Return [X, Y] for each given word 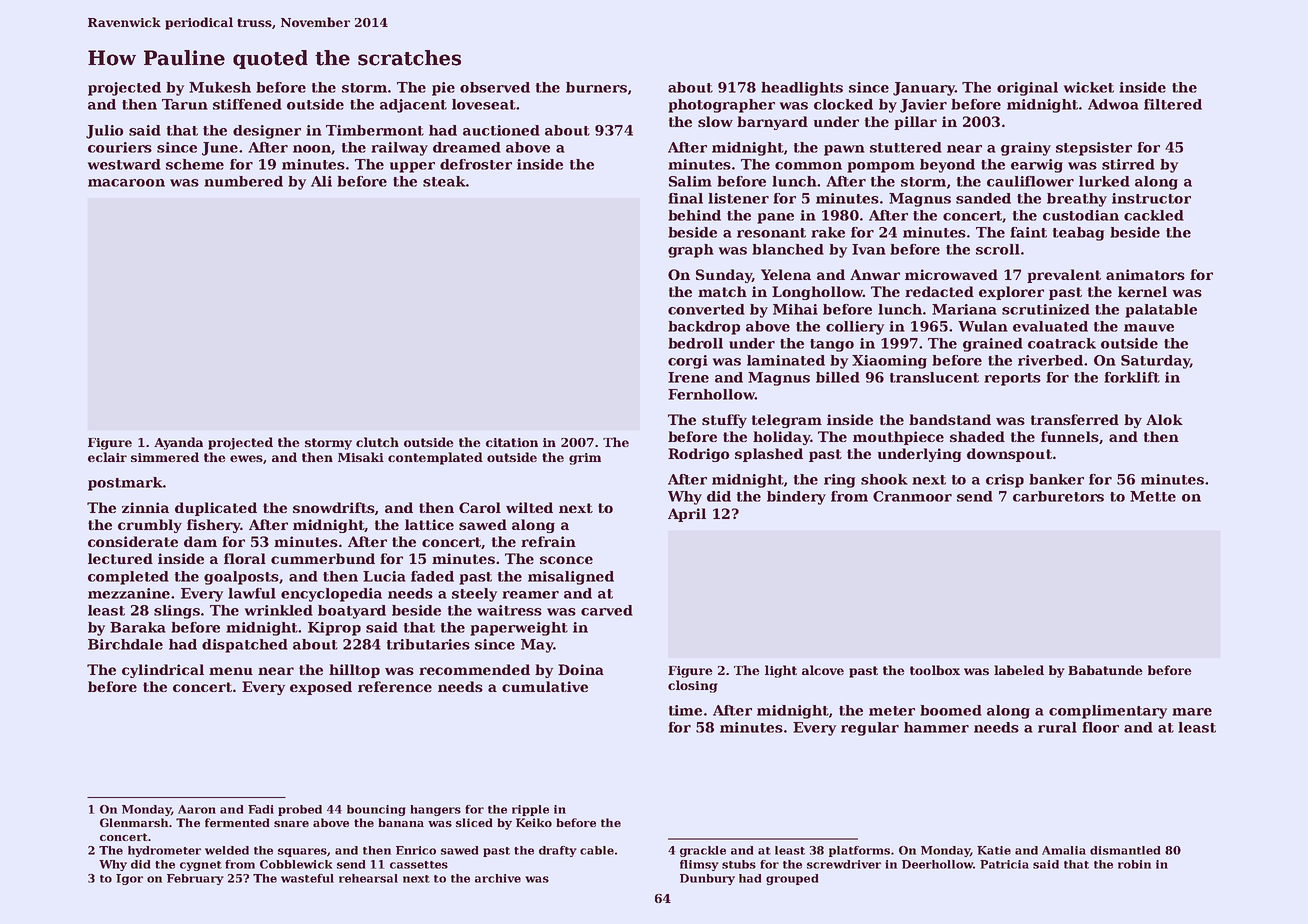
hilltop [354, 671]
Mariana [964, 309]
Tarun [185, 104]
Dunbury [707, 879]
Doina [581, 669]
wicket [1089, 87]
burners [596, 87]
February [195, 879]
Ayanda [178, 443]
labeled [1019, 670]
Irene [688, 377]
